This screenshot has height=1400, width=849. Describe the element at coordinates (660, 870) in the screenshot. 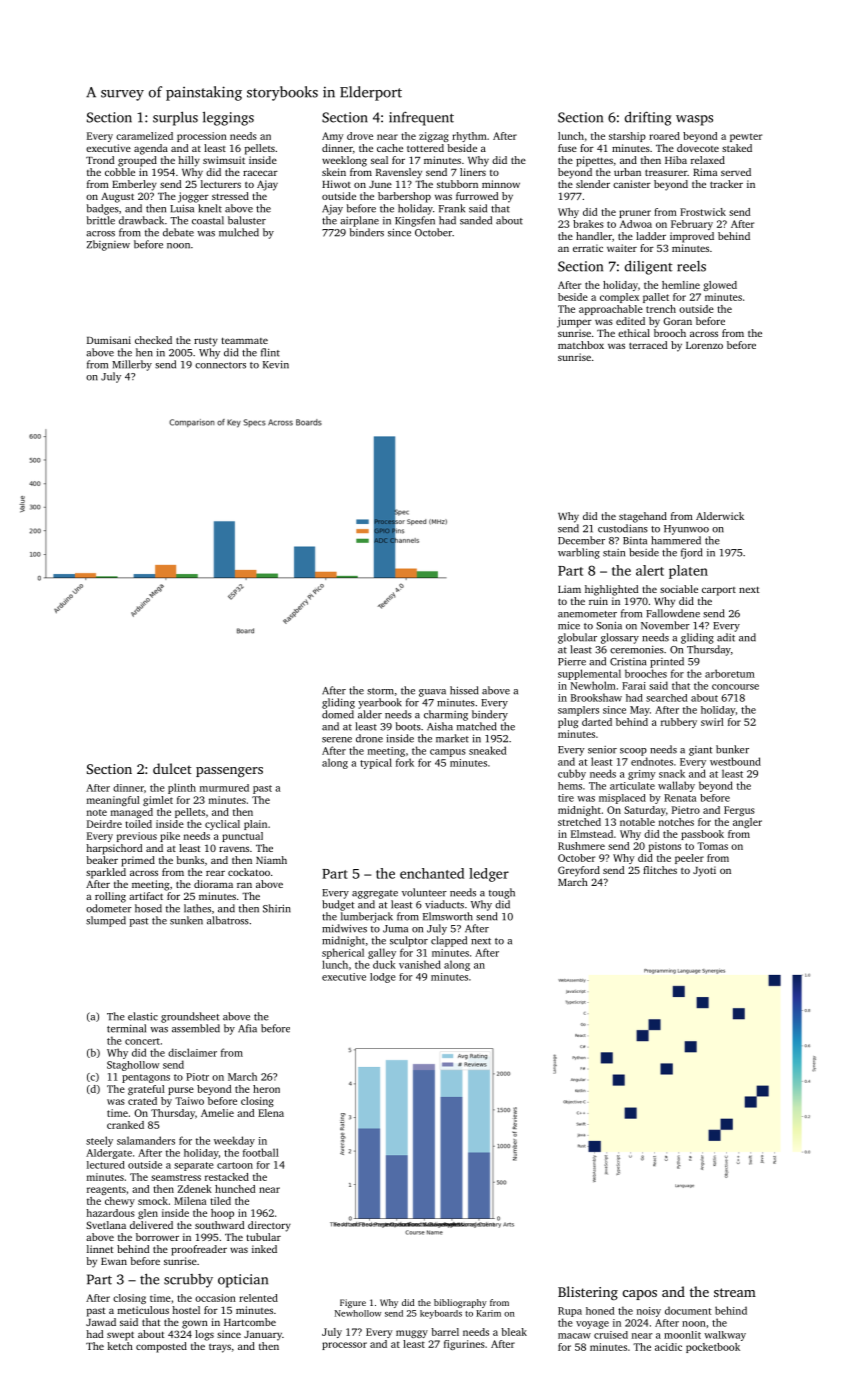

I see `flitches` at that location.
